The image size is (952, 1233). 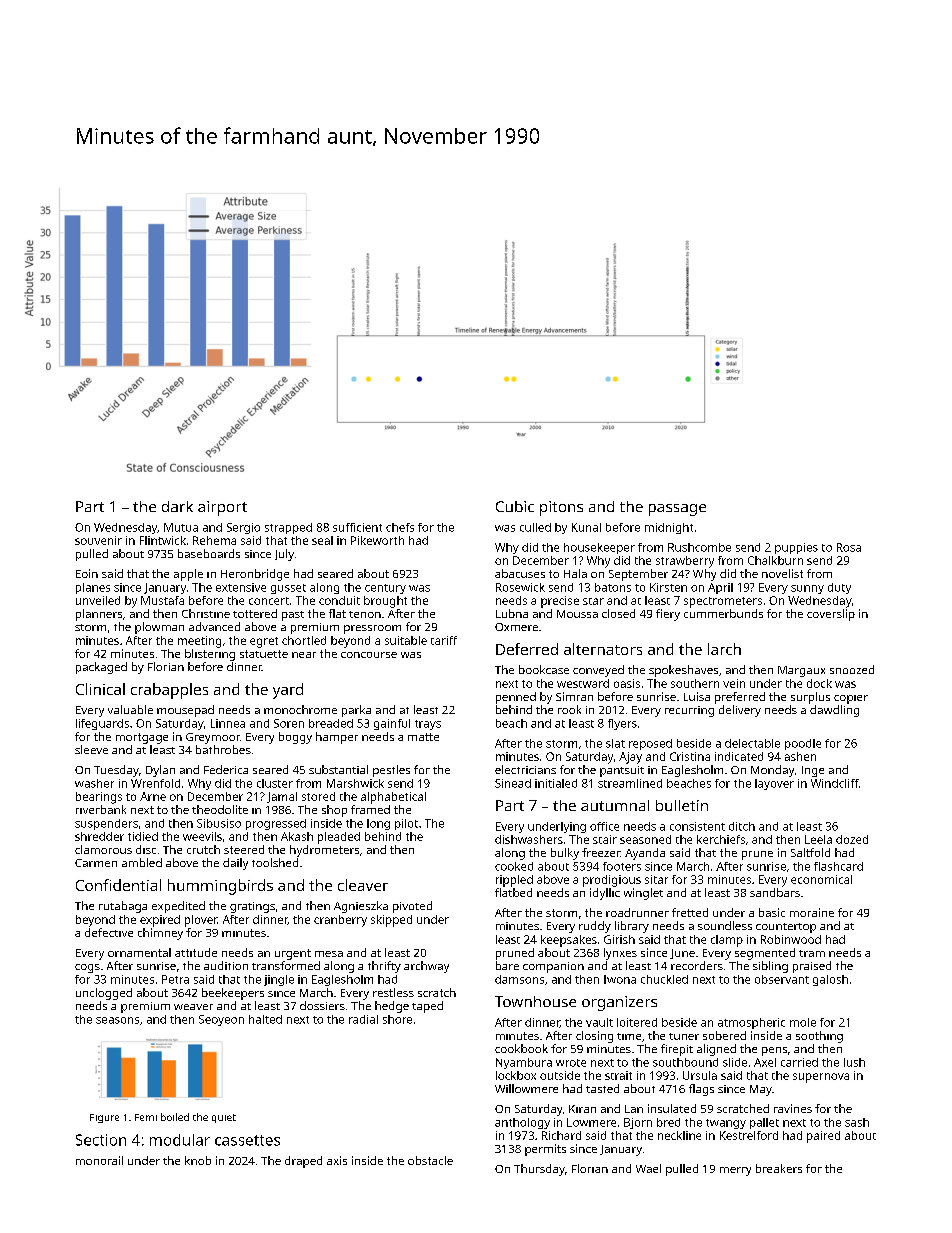 I want to click on Flintwick, so click(x=163, y=540).
